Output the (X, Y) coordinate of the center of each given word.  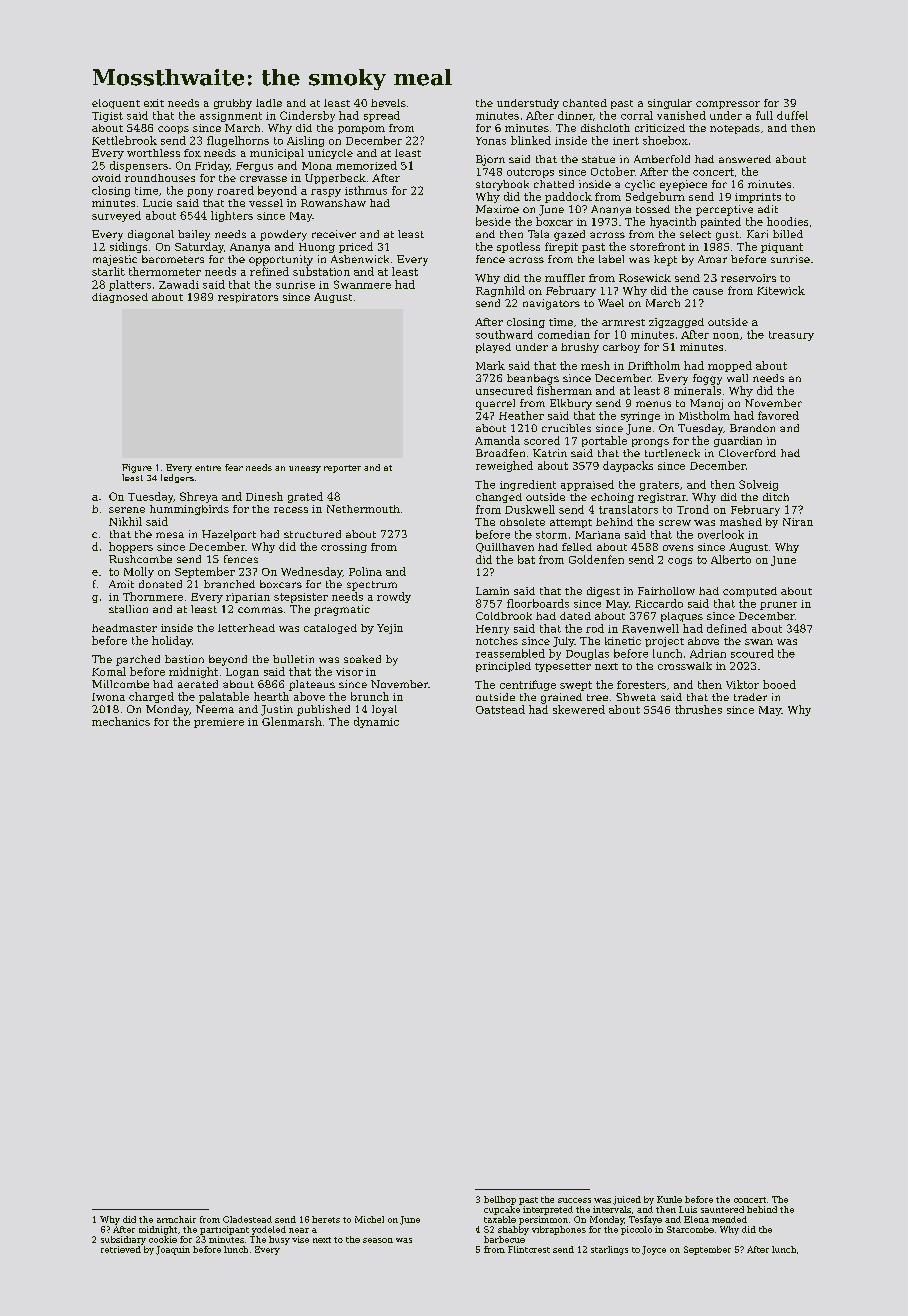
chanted (585, 103)
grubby (233, 104)
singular (670, 104)
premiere (219, 723)
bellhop (500, 1200)
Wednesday (311, 572)
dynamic (376, 722)
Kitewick (781, 290)
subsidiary (123, 1240)
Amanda (497, 440)
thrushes (698, 709)
